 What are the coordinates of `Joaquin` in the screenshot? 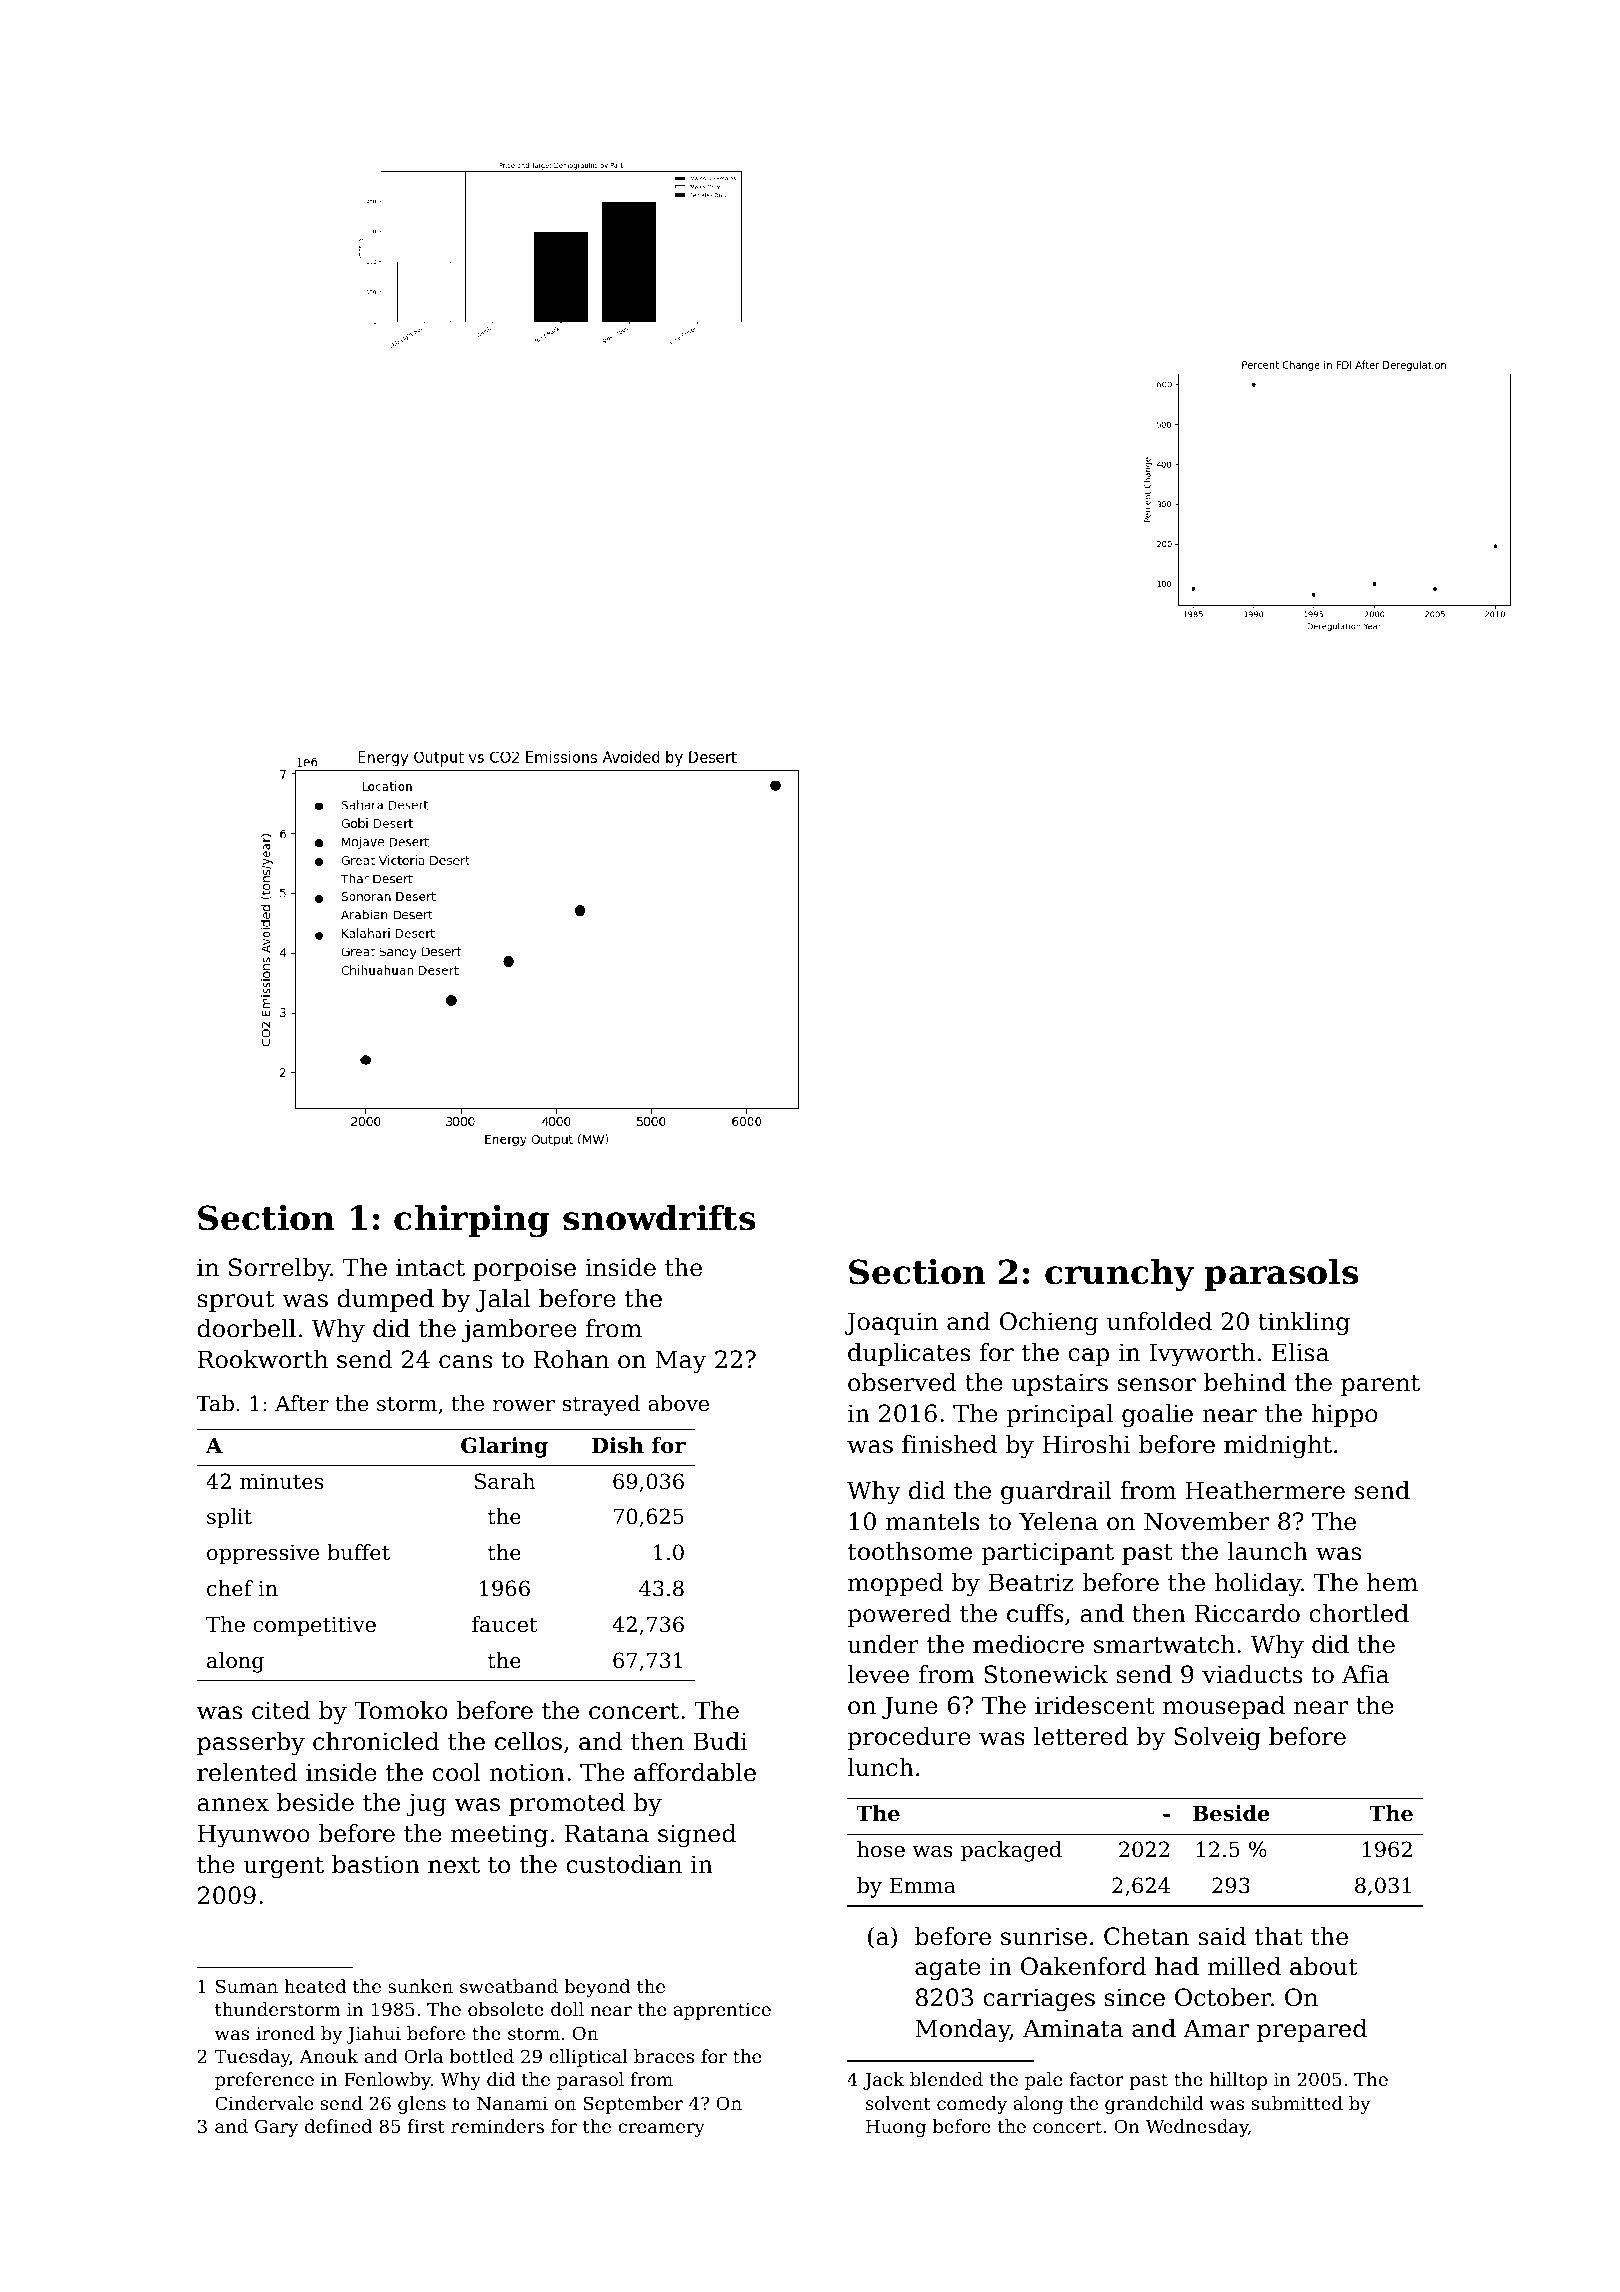 It's located at (891, 1323).
